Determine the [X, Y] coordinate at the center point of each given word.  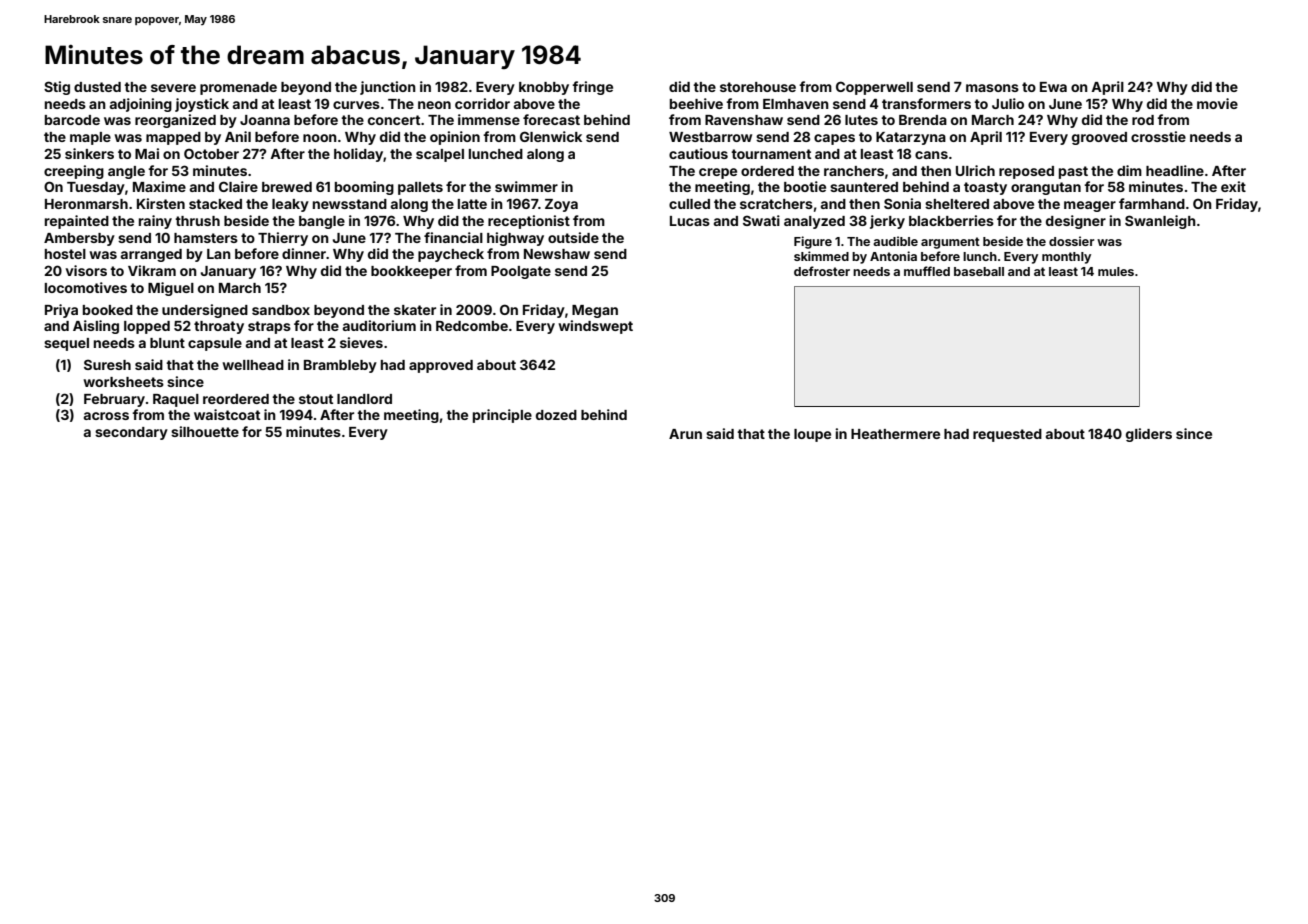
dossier [1071, 241]
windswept [595, 327]
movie [1217, 103]
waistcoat [227, 414]
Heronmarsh [86, 204]
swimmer [526, 186]
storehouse [758, 87]
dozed [556, 415]
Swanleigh [1160, 222]
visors [86, 270]
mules [1116, 271]
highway [515, 239]
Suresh [107, 364]
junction [388, 88]
